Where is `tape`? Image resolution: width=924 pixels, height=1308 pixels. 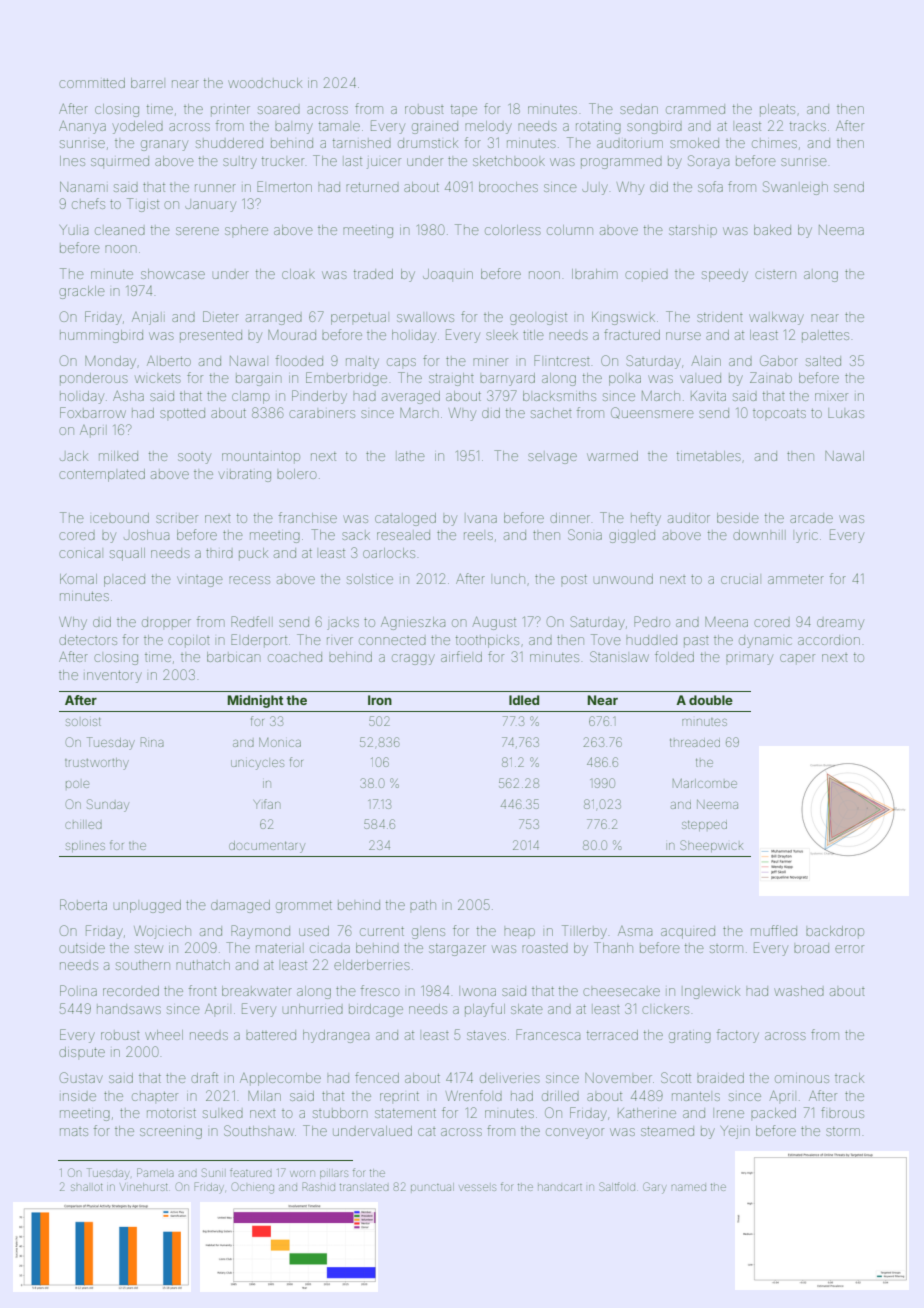 tape is located at coordinates (464, 109).
